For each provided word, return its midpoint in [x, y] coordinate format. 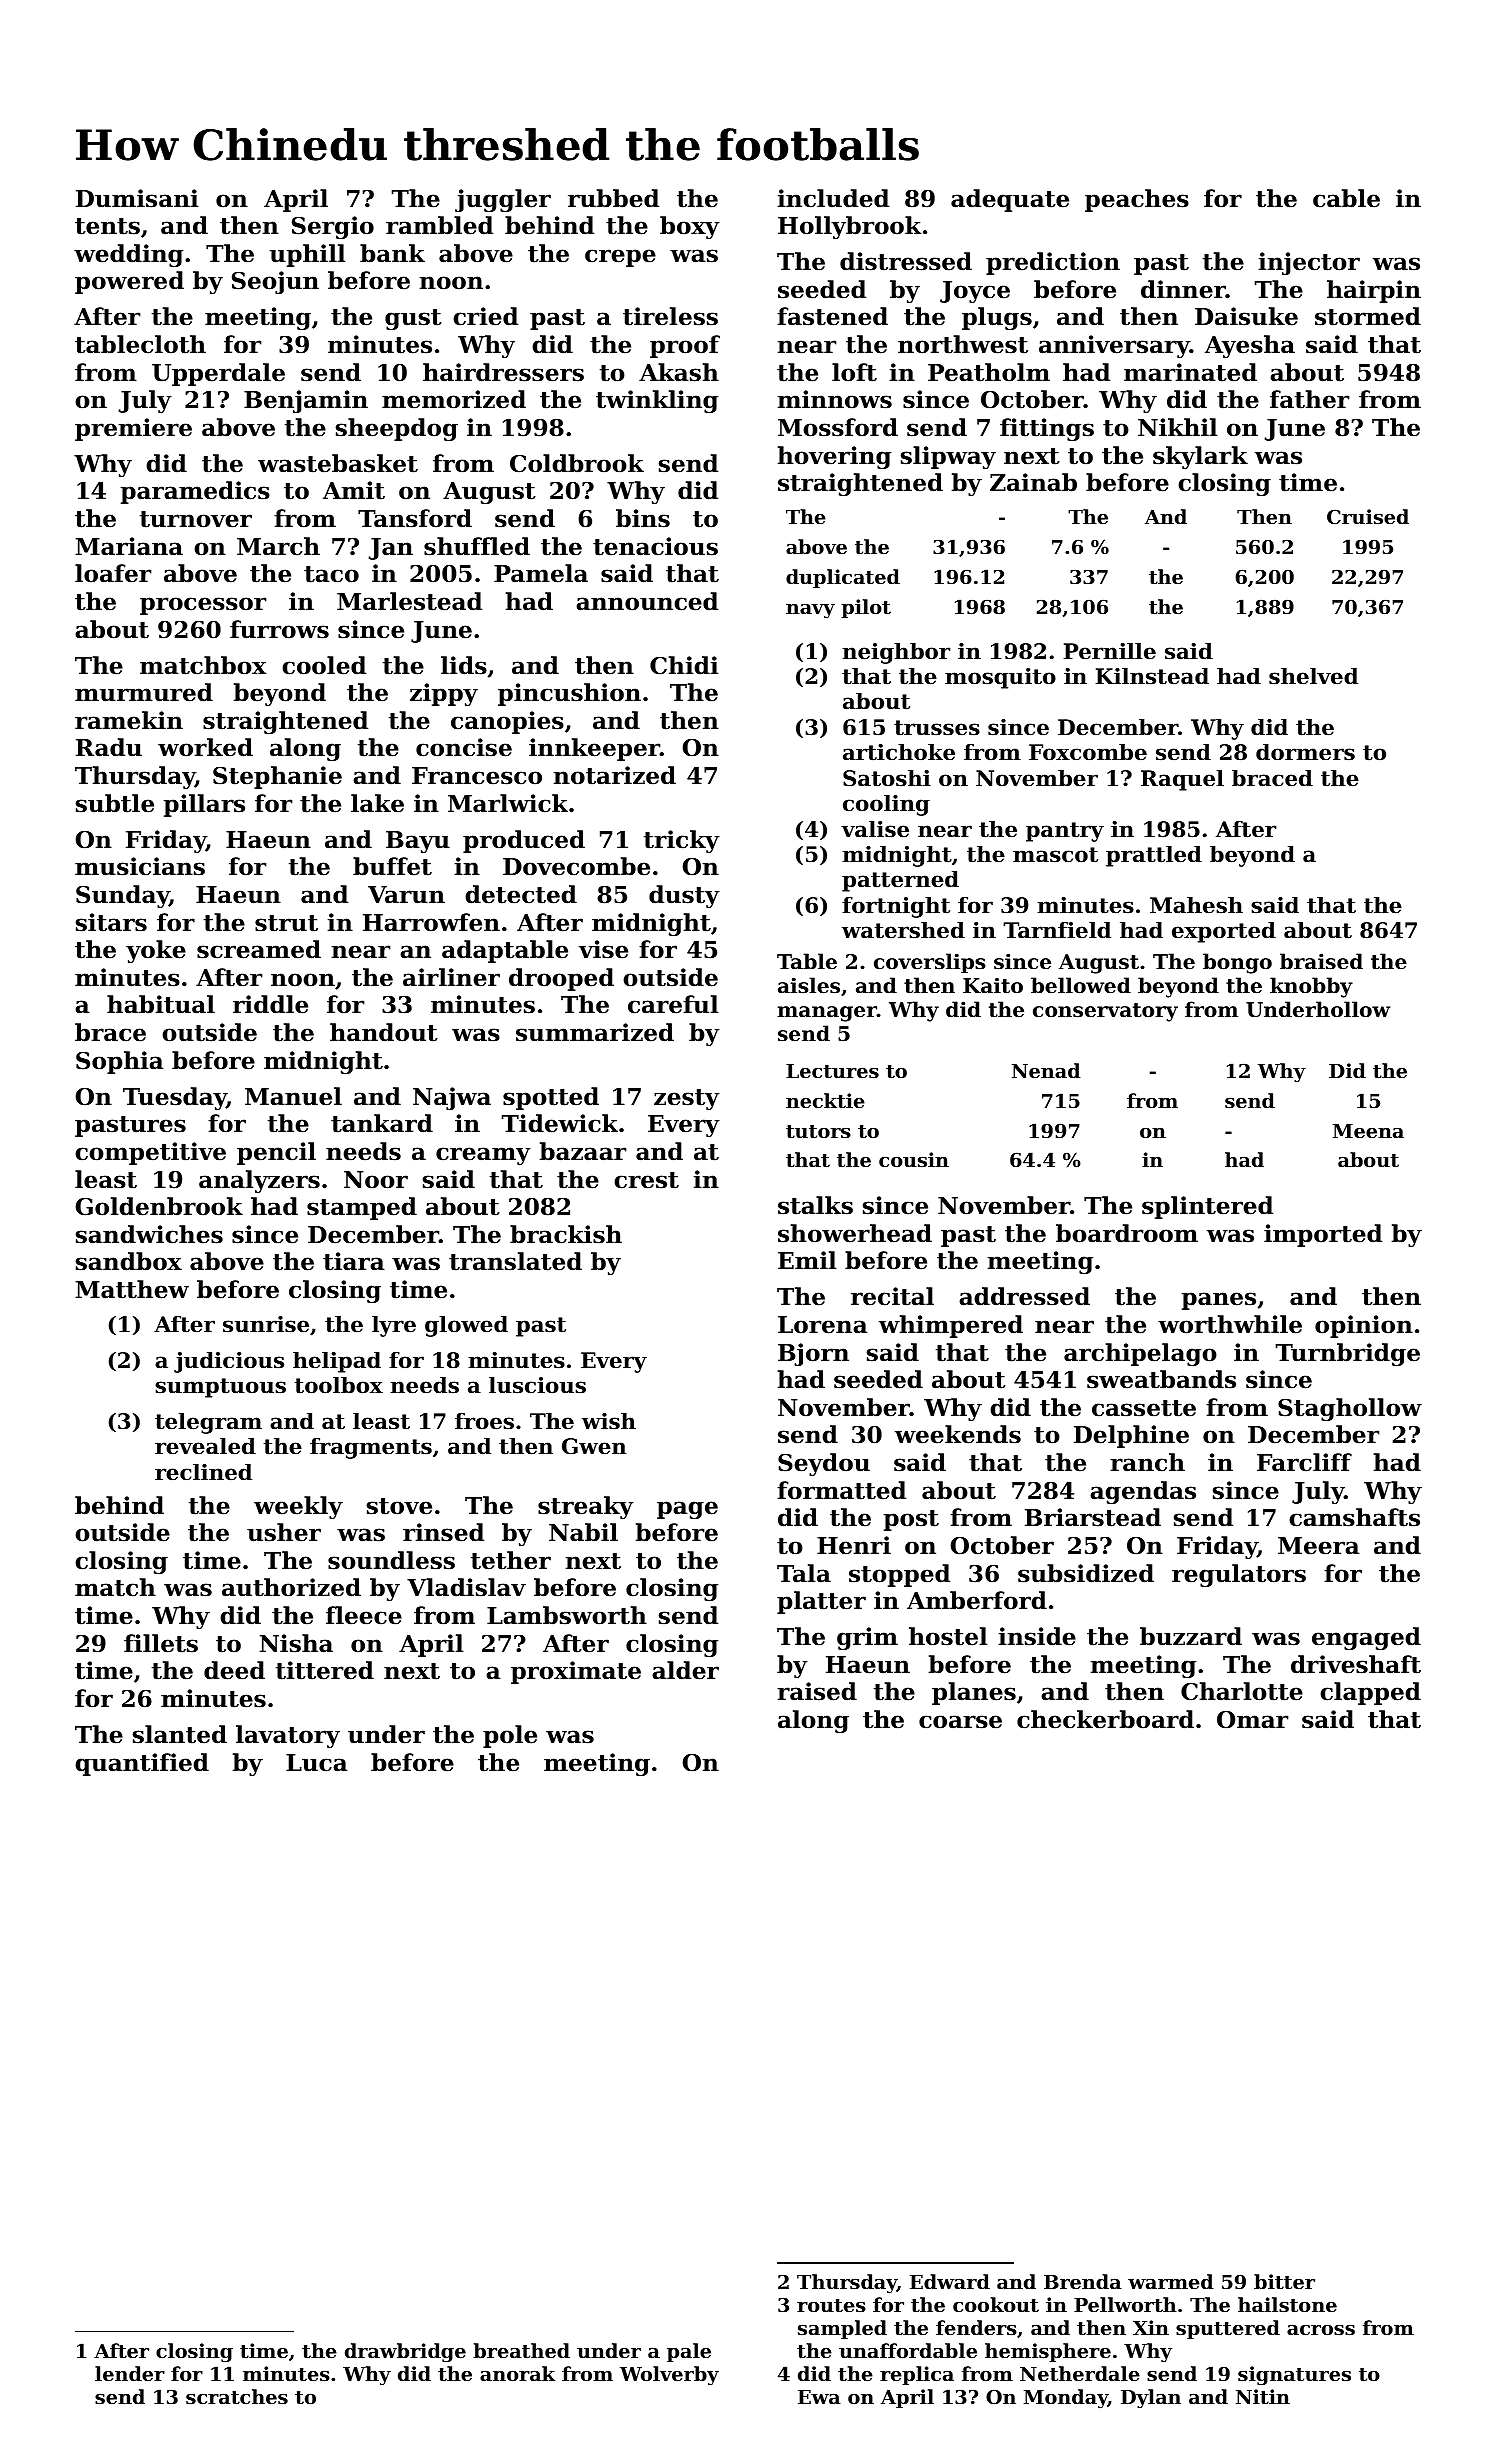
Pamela [541, 573]
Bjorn [813, 1354]
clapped [1370, 1693]
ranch [1147, 1462]
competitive [150, 1153]
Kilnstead [1152, 676]
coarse [960, 1722]
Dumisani [137, 198]
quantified [142, 1764]
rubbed [613, 198]
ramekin [129, 720]
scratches [237, 2397]
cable [1346, 198]
